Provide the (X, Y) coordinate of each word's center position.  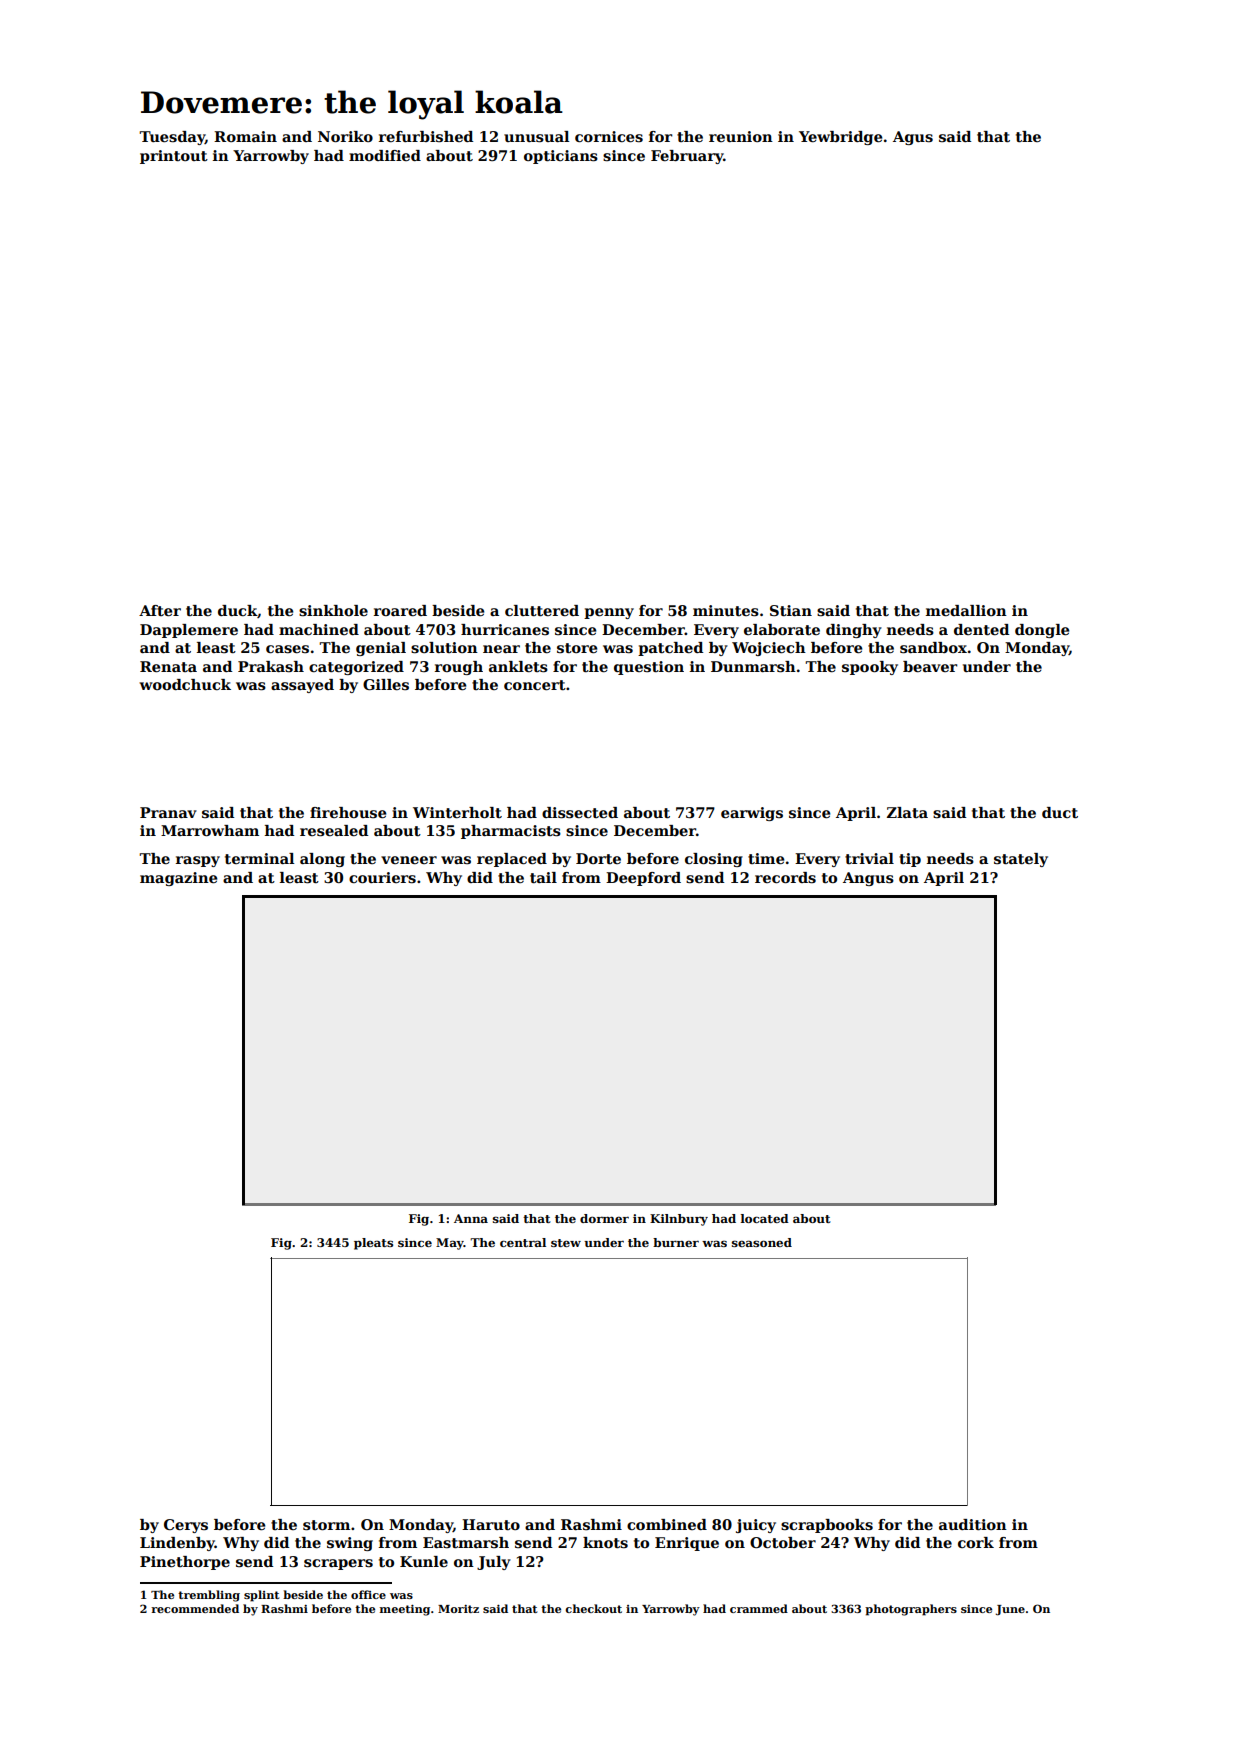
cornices (609, 136)
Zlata (907, 812)
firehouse (348, 812)
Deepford (643, 879)
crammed (759, 1608)
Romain (245, 136)
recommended (195, 1608)
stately (1021, 860)
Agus (913, 138)
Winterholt (457, 812)
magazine (178, 879)
